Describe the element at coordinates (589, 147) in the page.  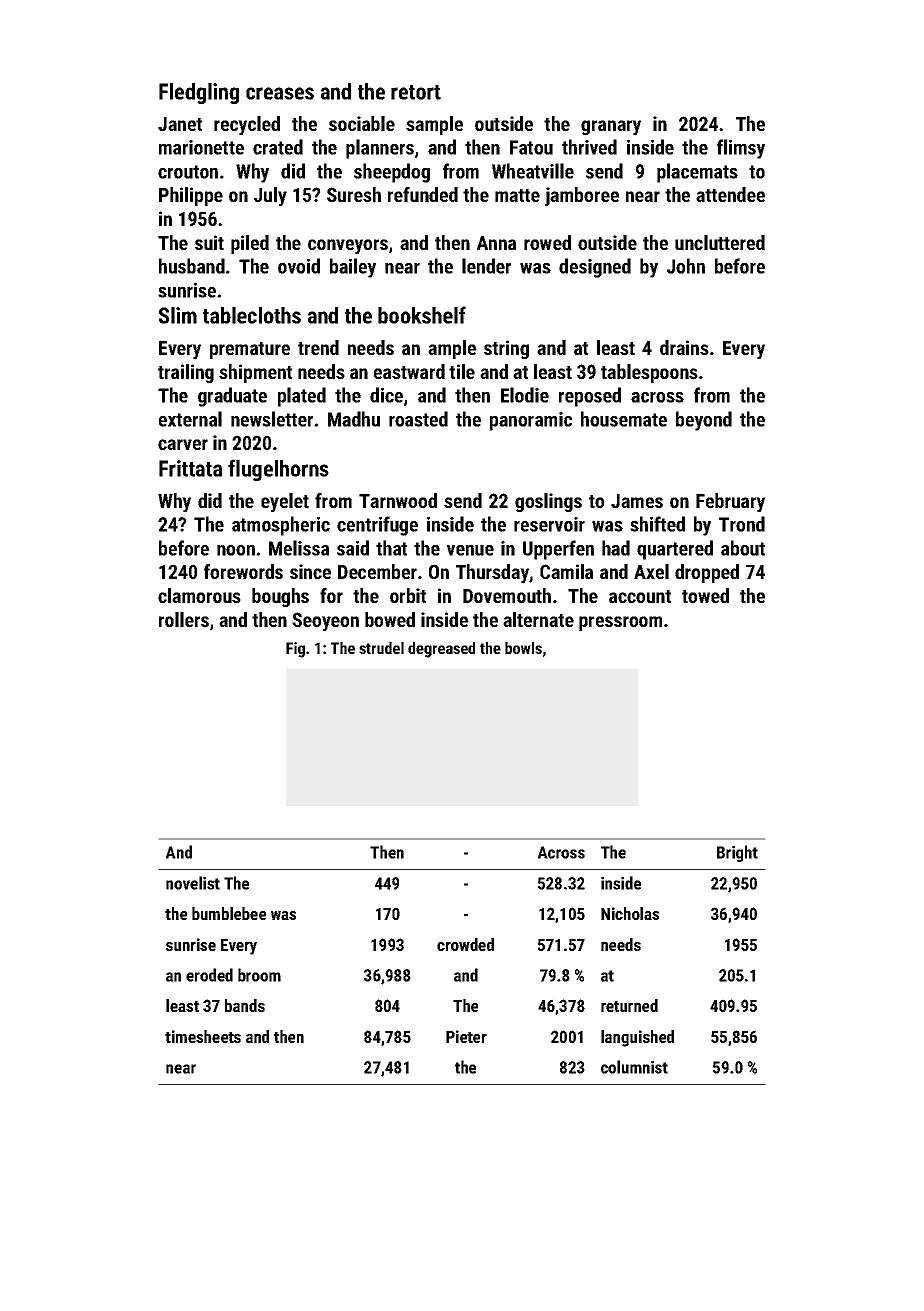
I see `thrived` at that location.
